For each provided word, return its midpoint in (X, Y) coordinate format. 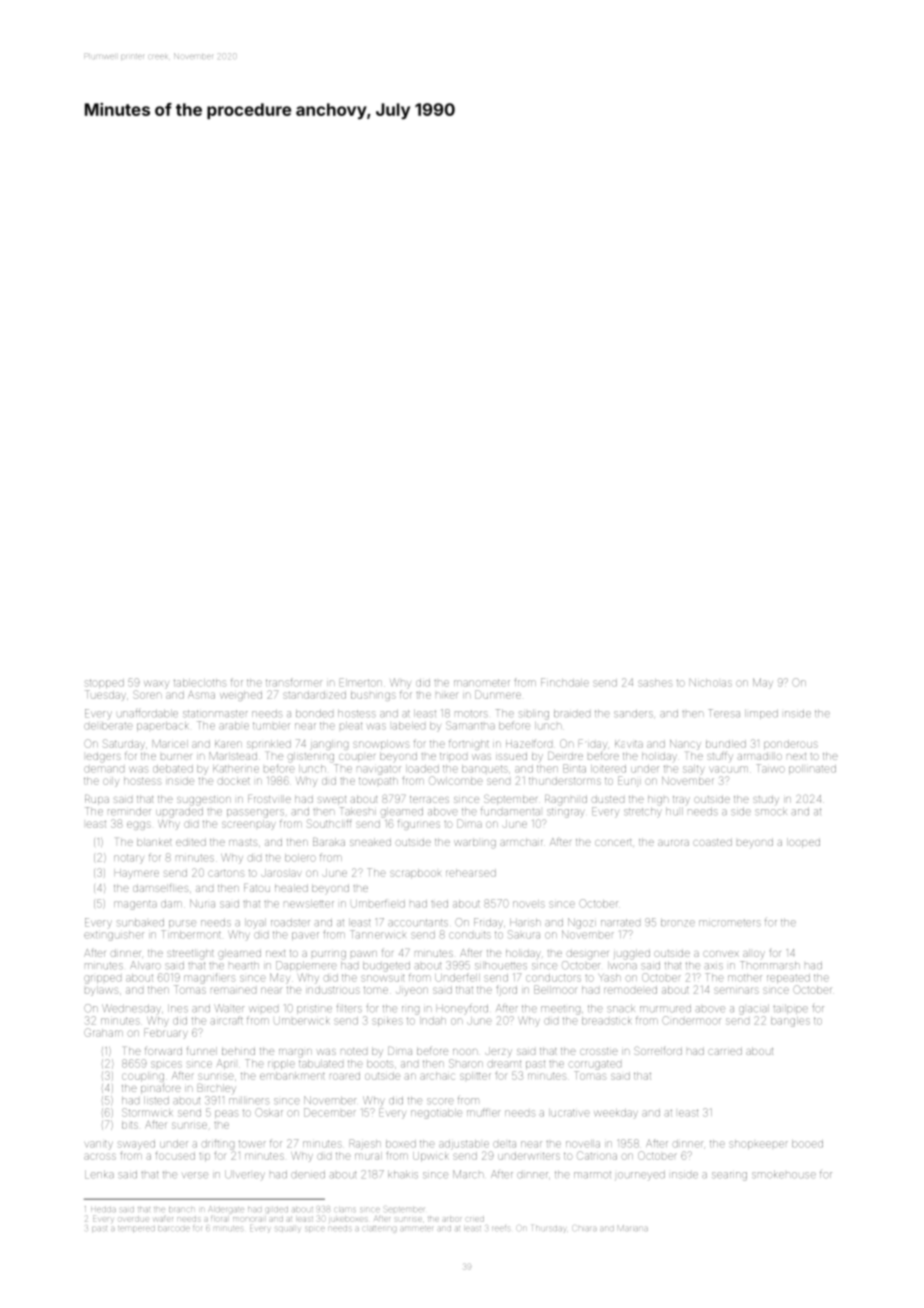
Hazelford (529, 743)
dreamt (504, 1064)
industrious (333, 990)
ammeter (416, 1228)
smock (770, 812)
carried (725, 1051)
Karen (228, 744)
